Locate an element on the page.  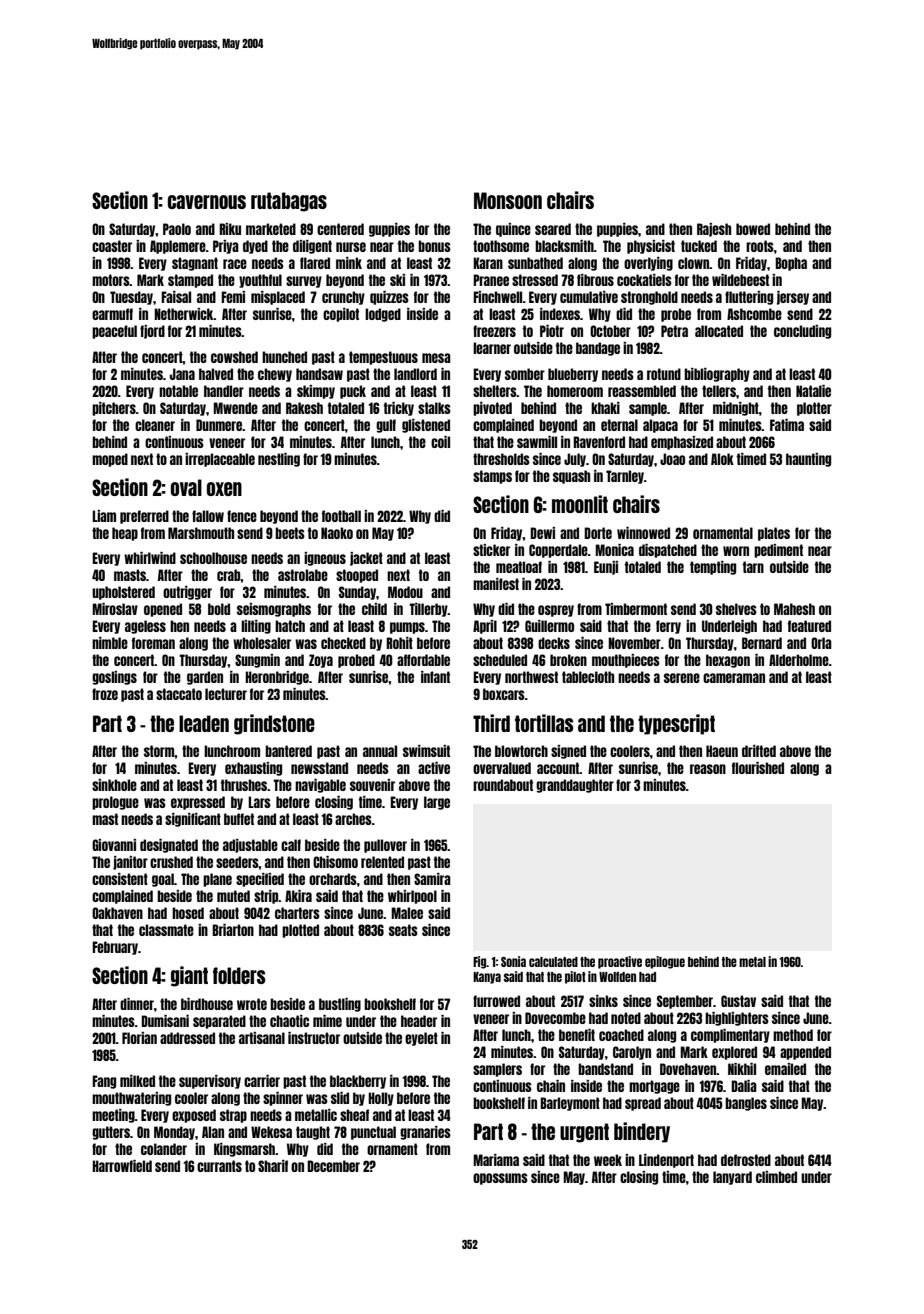
puppies is located at coordinates (617, 230).
